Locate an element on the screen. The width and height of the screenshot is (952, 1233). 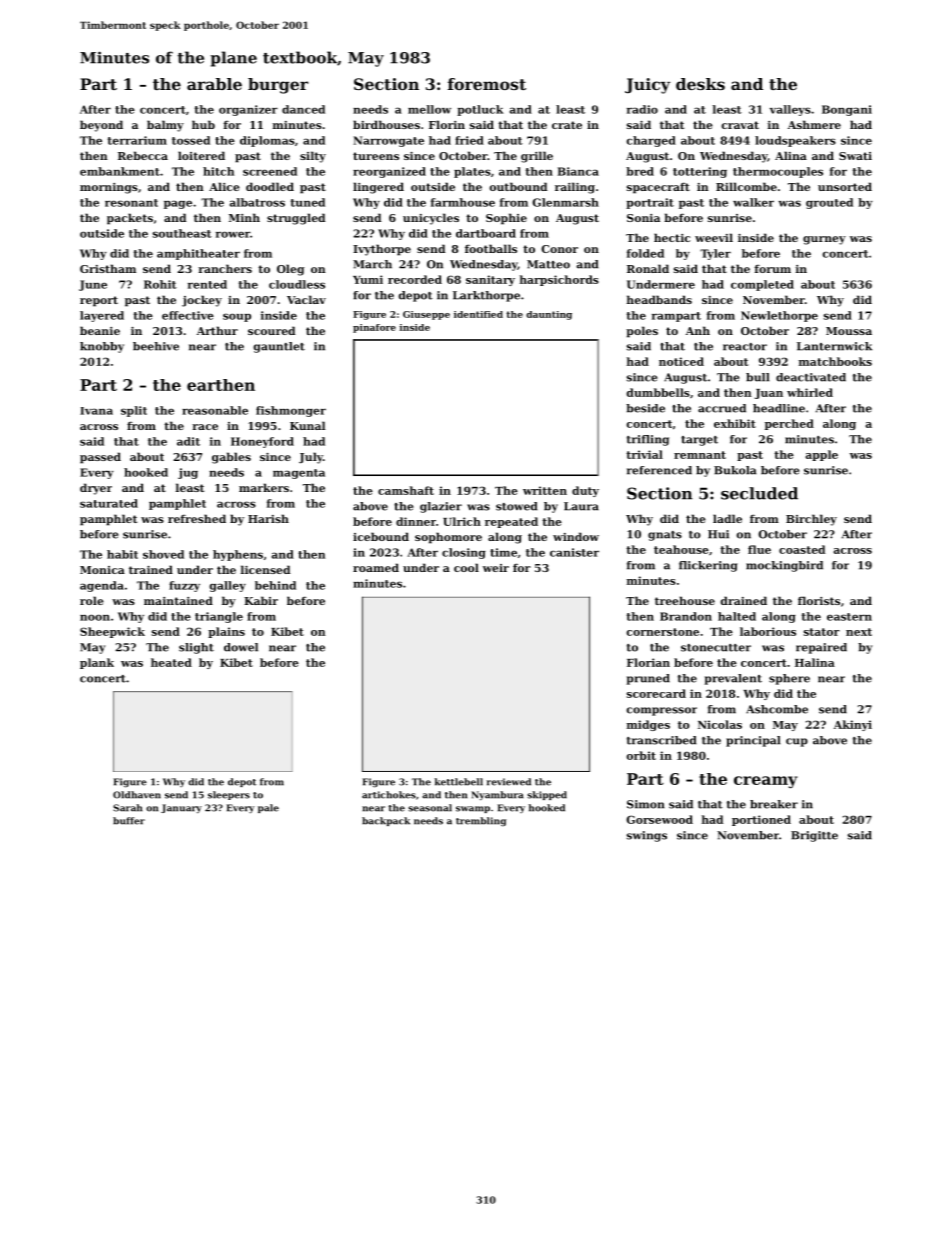
crate is located at coordinates (567, 125).
